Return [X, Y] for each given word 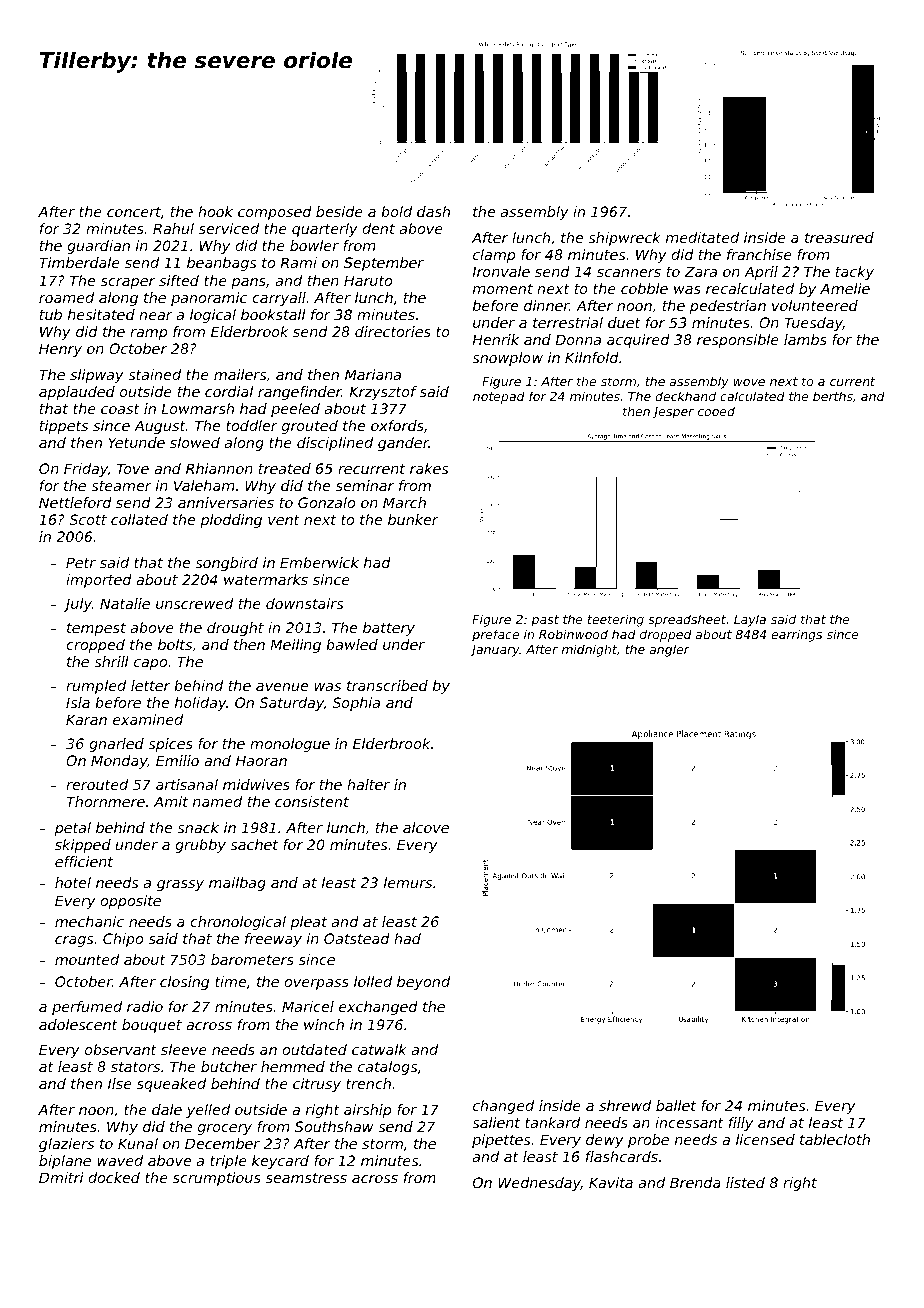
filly [741, 1124]
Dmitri [61, 1177]
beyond [423, 983]
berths [833, 396]
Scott [88, 519]
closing [184, 983]
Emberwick [319, 562]
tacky [855, 273]
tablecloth [835, 1139]
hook [215, 211]
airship [367, 1111]
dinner [547, 305]
